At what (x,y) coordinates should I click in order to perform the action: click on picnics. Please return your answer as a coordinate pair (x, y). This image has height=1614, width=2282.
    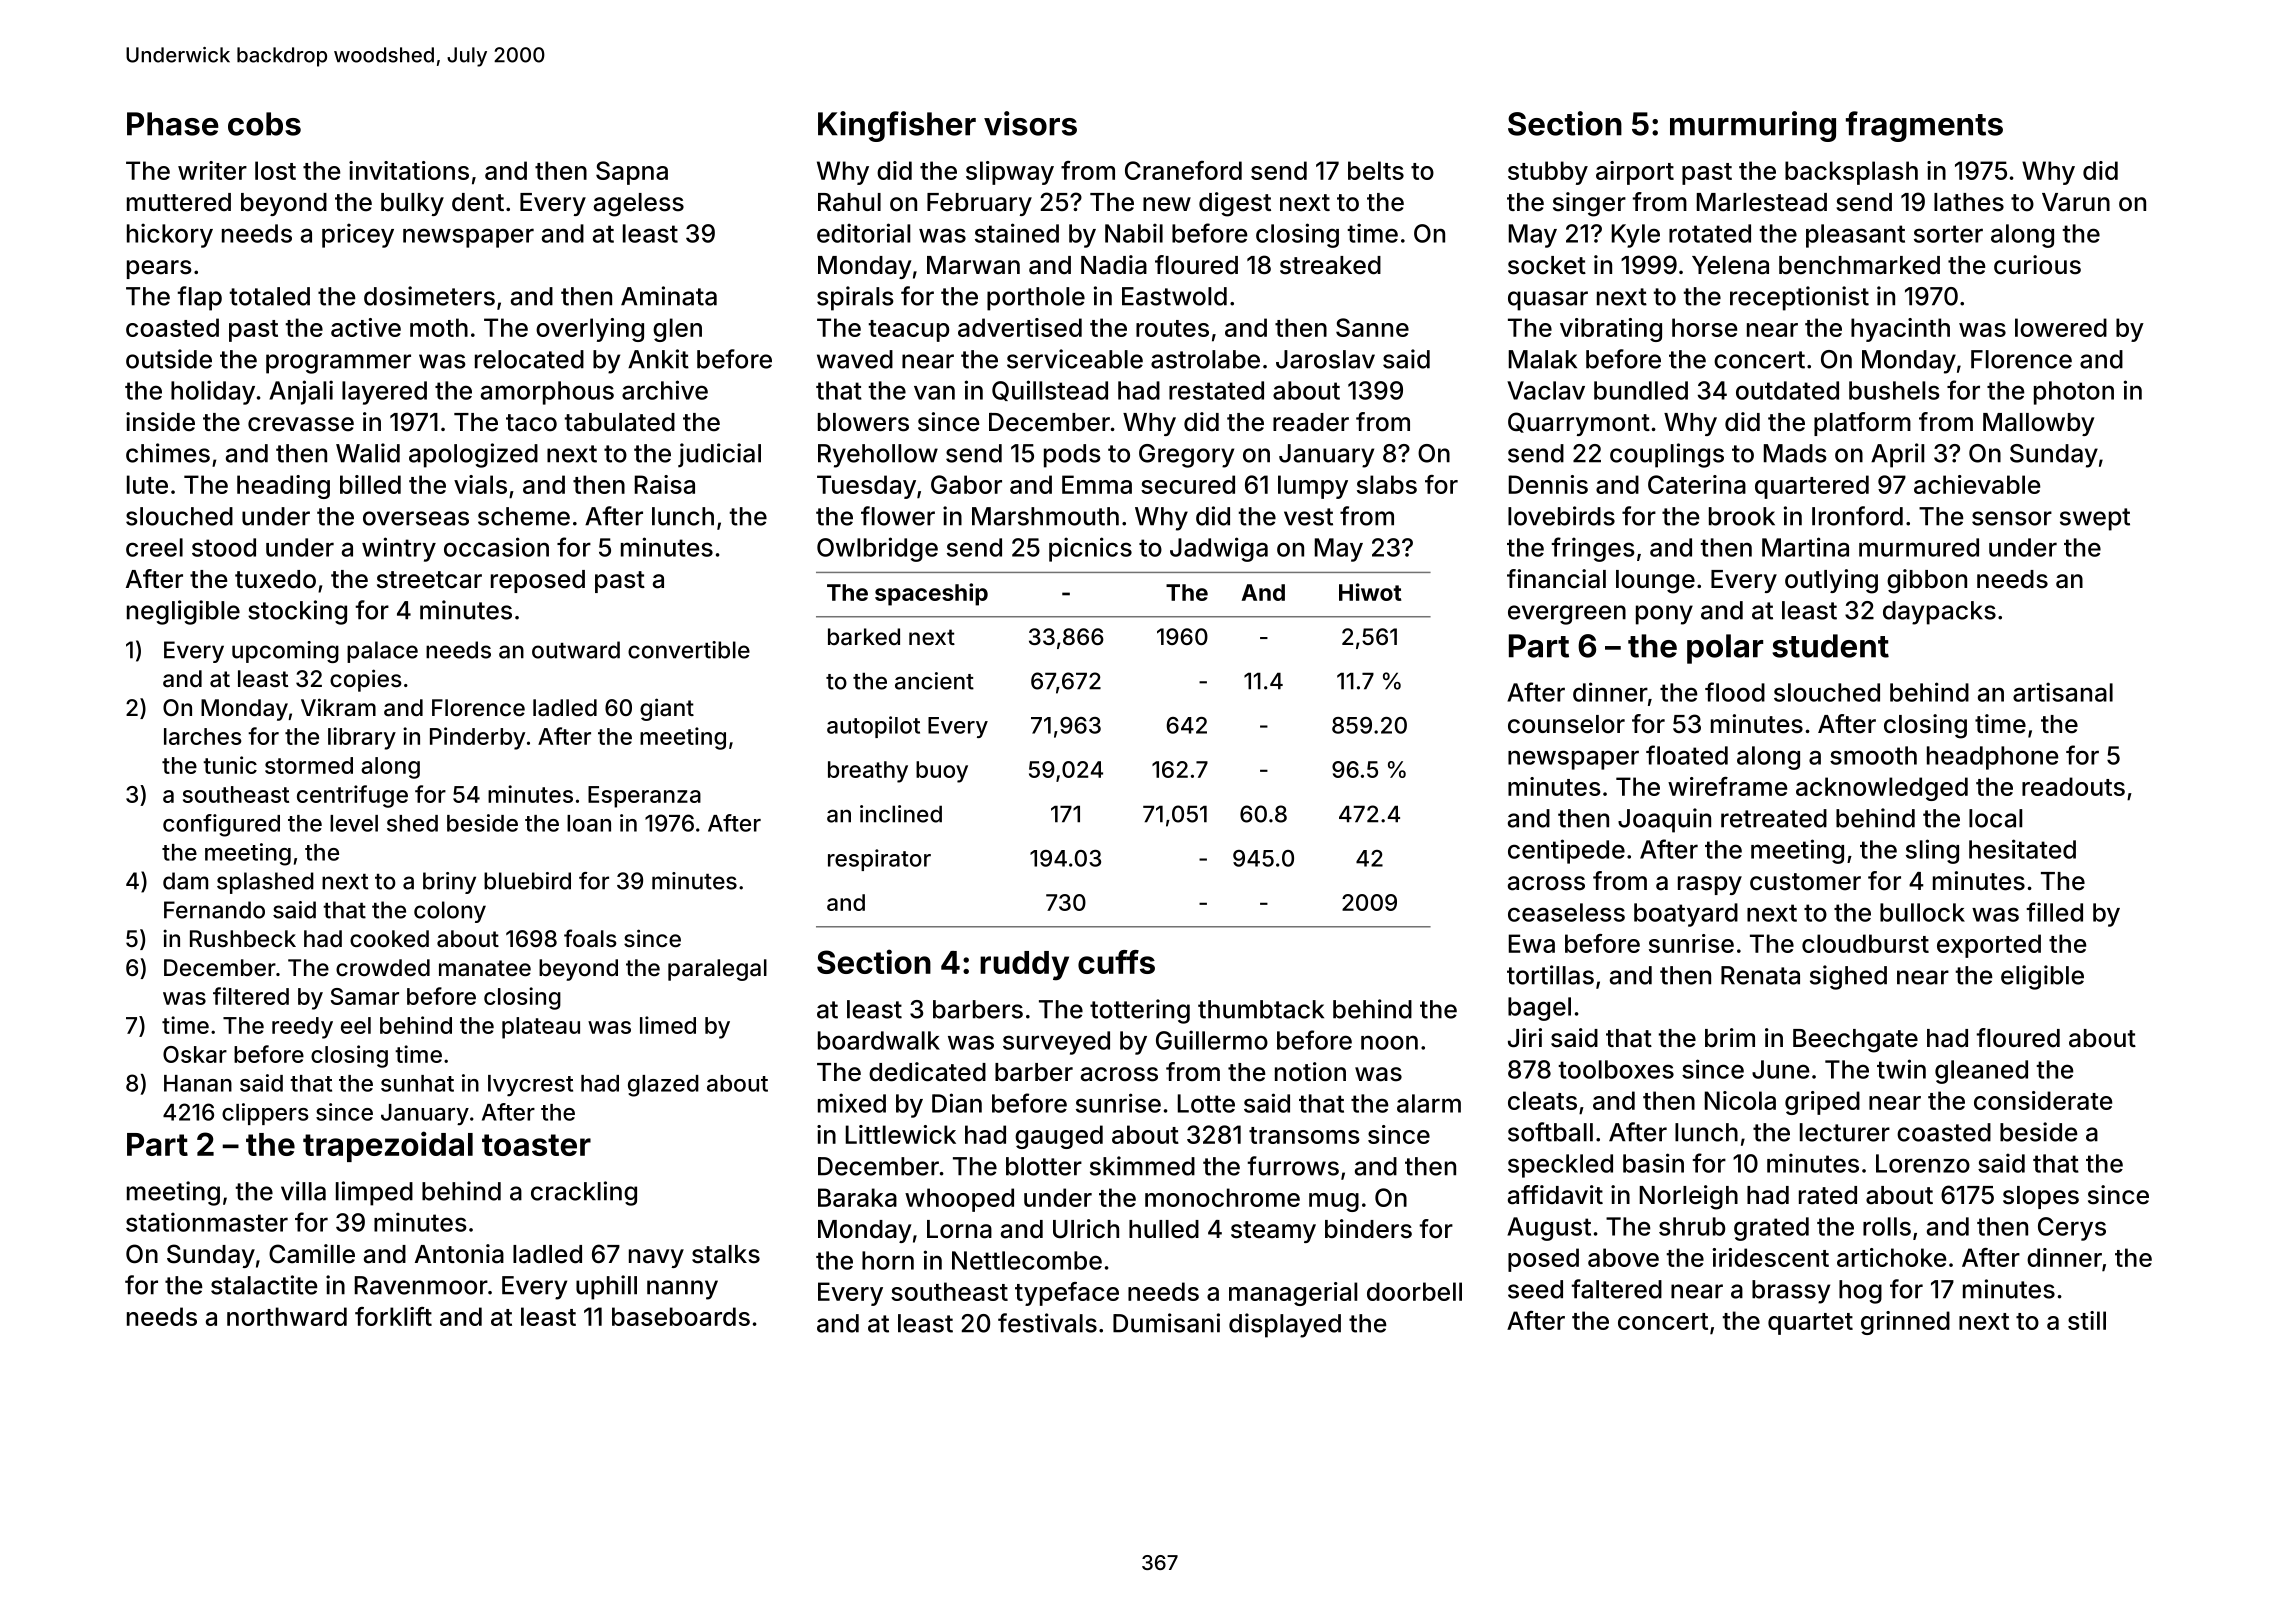
    Looking at the image, I should click on (1090, 549).
